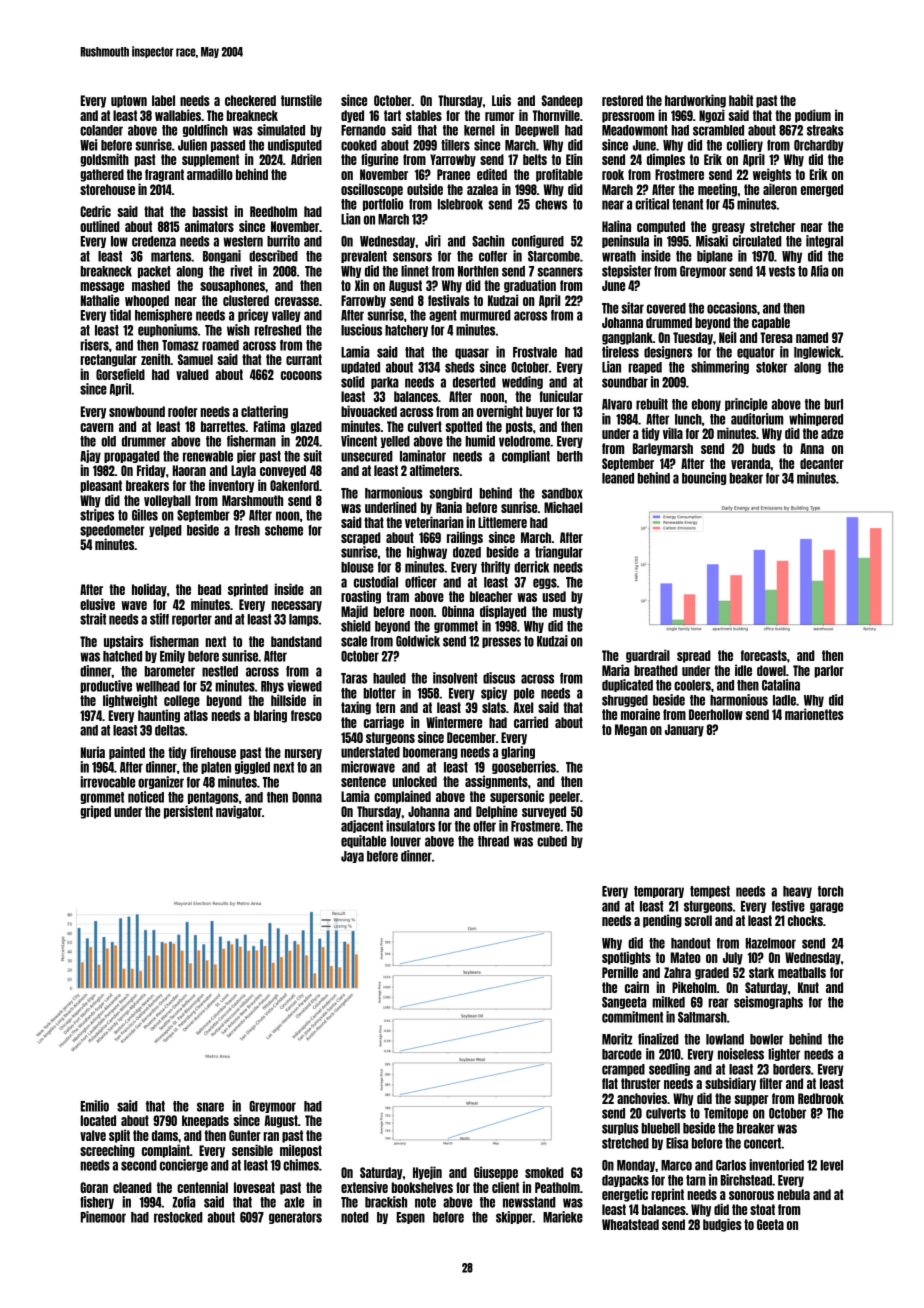  What do you see at coordinates (716, 714) in the screenshot?
I see `Deerhollow` at bounding box center [716, 714].
